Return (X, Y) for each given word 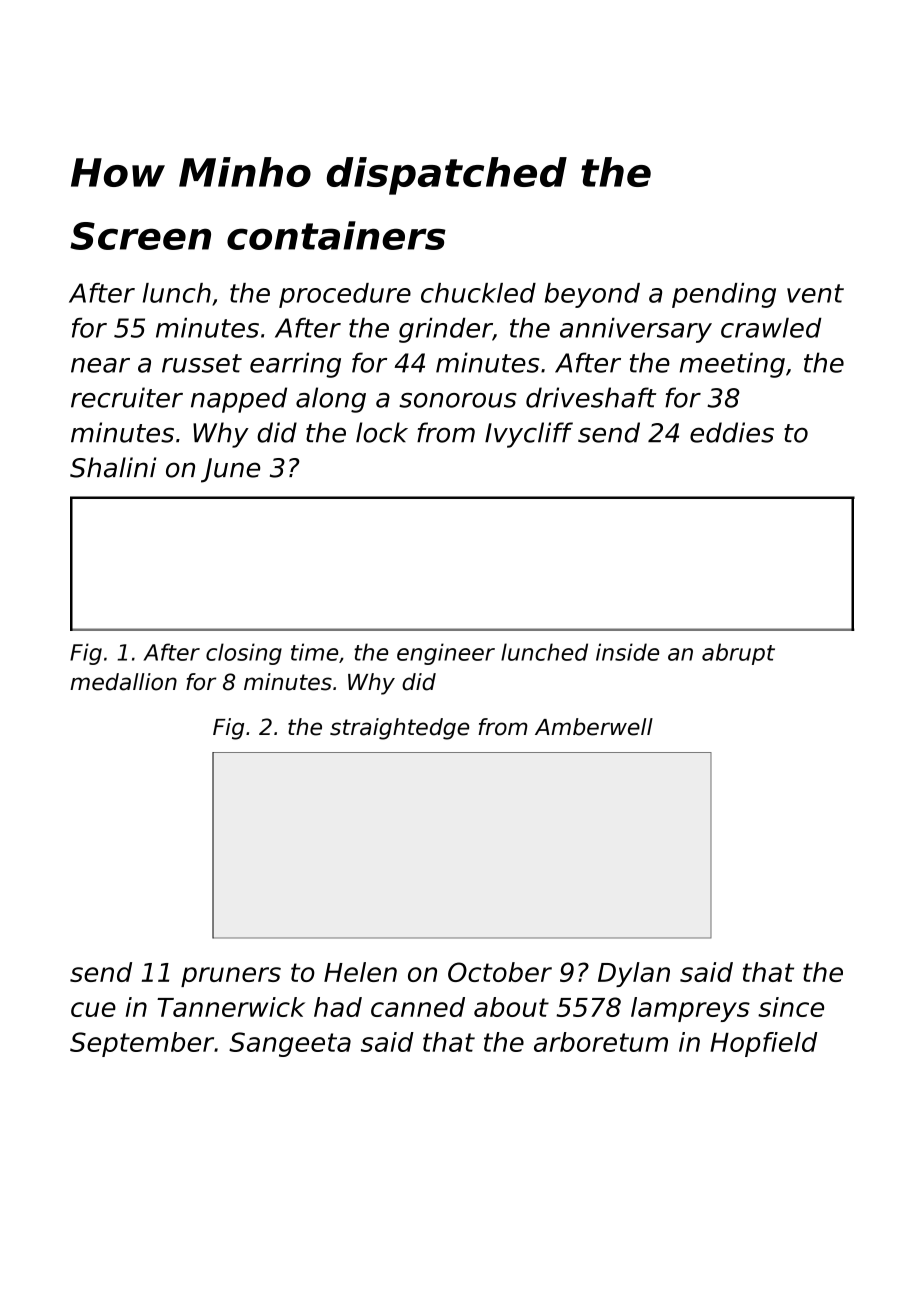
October (500, 972)
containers (336, 235)
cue (93, 1009)
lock (382, 432)
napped (239, 400)
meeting (732, 365)
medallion (123, 682)
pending (724, 295)
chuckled (478, 293)
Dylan (634, 974)
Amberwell (594, 727)
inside (627, 652)
